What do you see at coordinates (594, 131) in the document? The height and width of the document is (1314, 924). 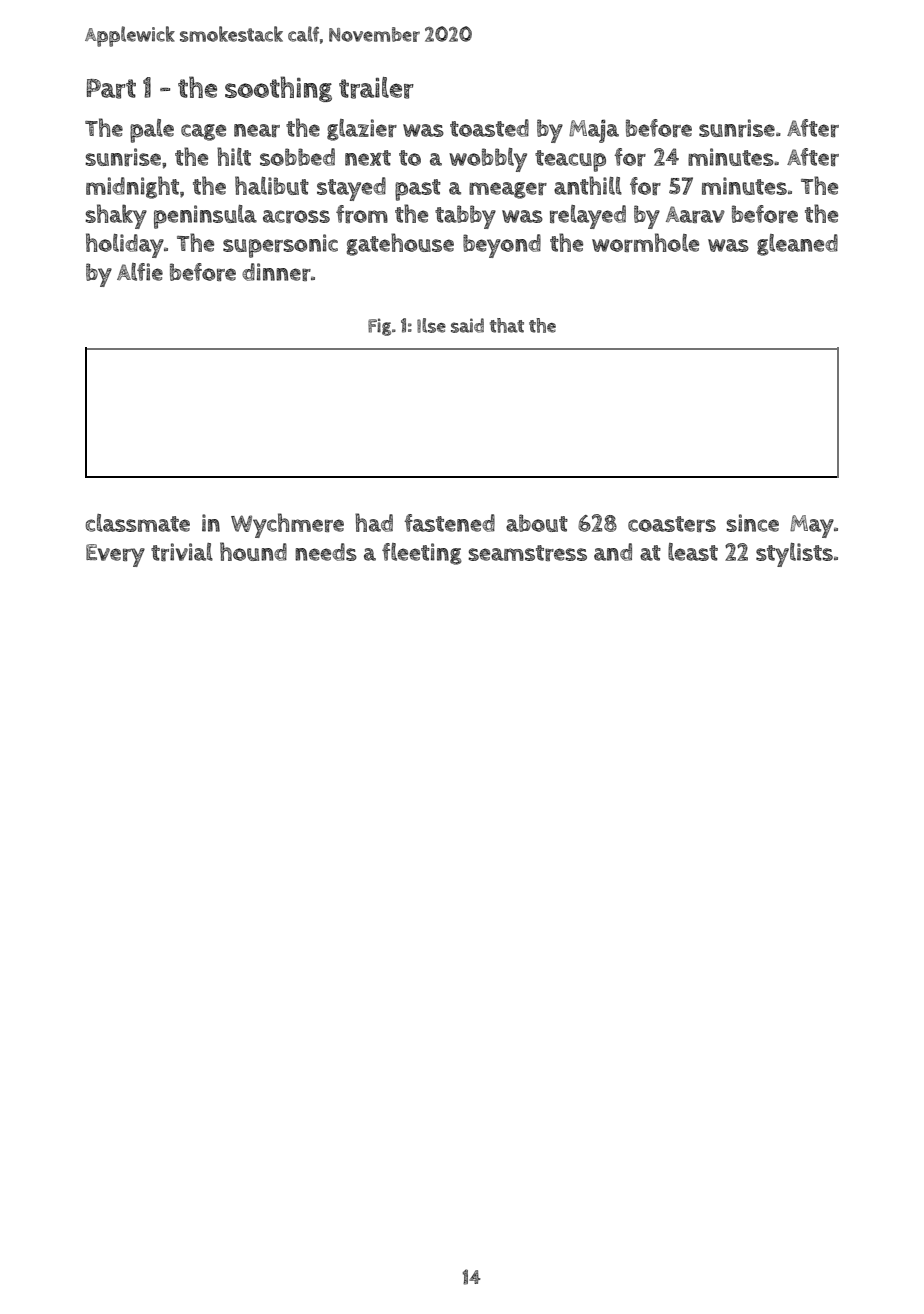 I see `Maja` at bounding box center [594, 131].
